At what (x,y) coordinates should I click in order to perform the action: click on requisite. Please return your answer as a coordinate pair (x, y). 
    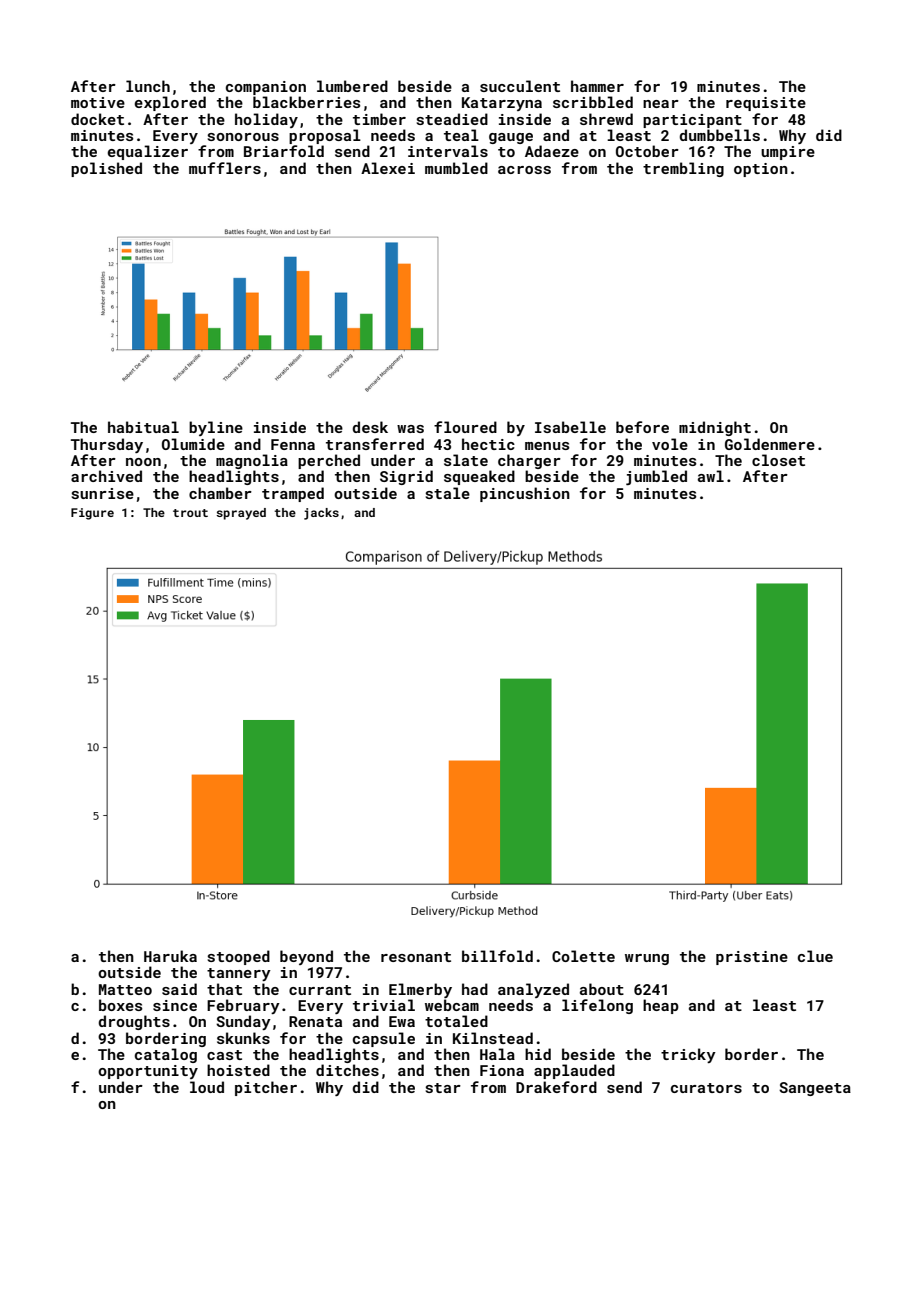
    Looking at the image, I should click on (766, 104).
